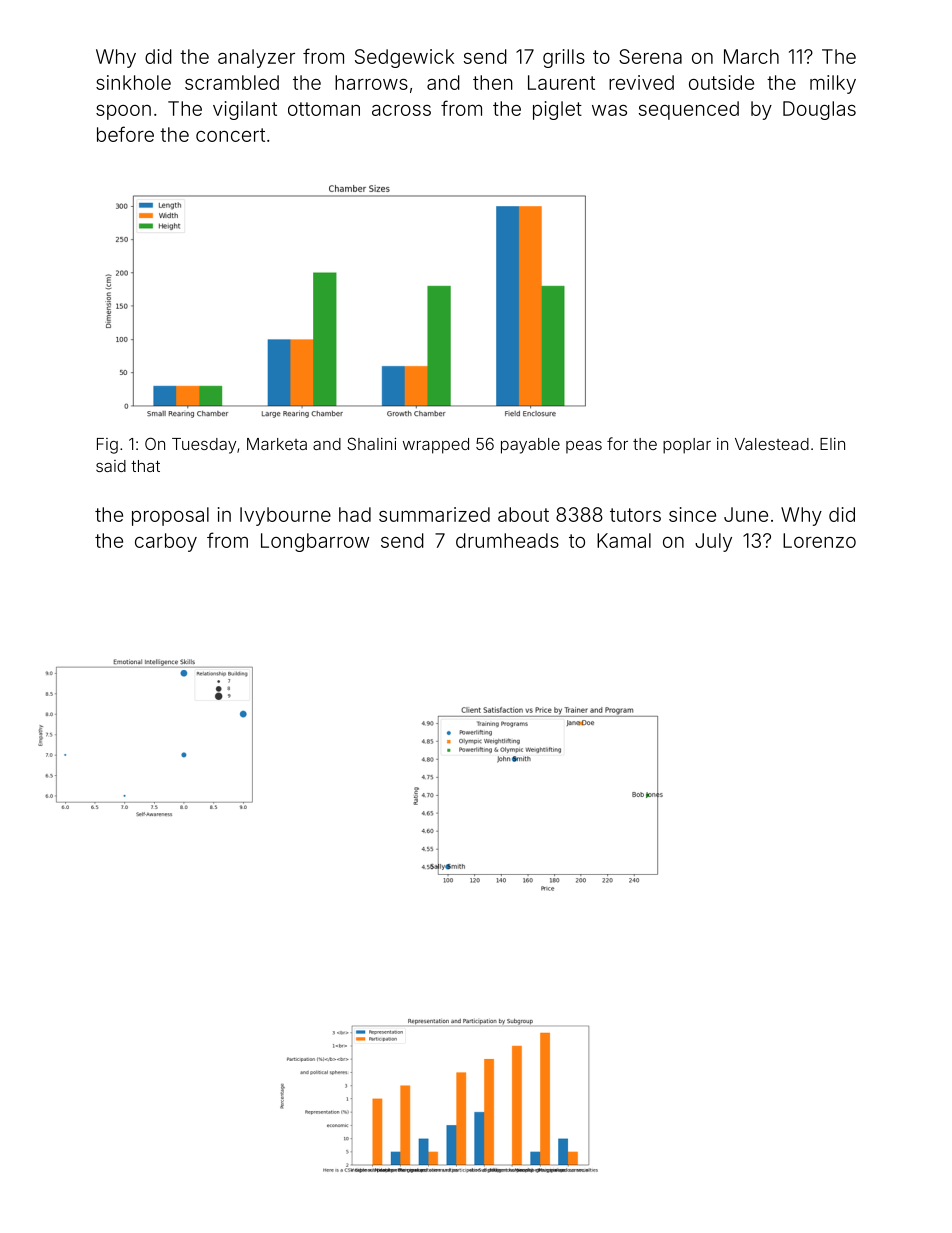  What do you see at coordinates (687, 446) in the screenshot?
I see `poplar` at bounding box center [687, 446].
